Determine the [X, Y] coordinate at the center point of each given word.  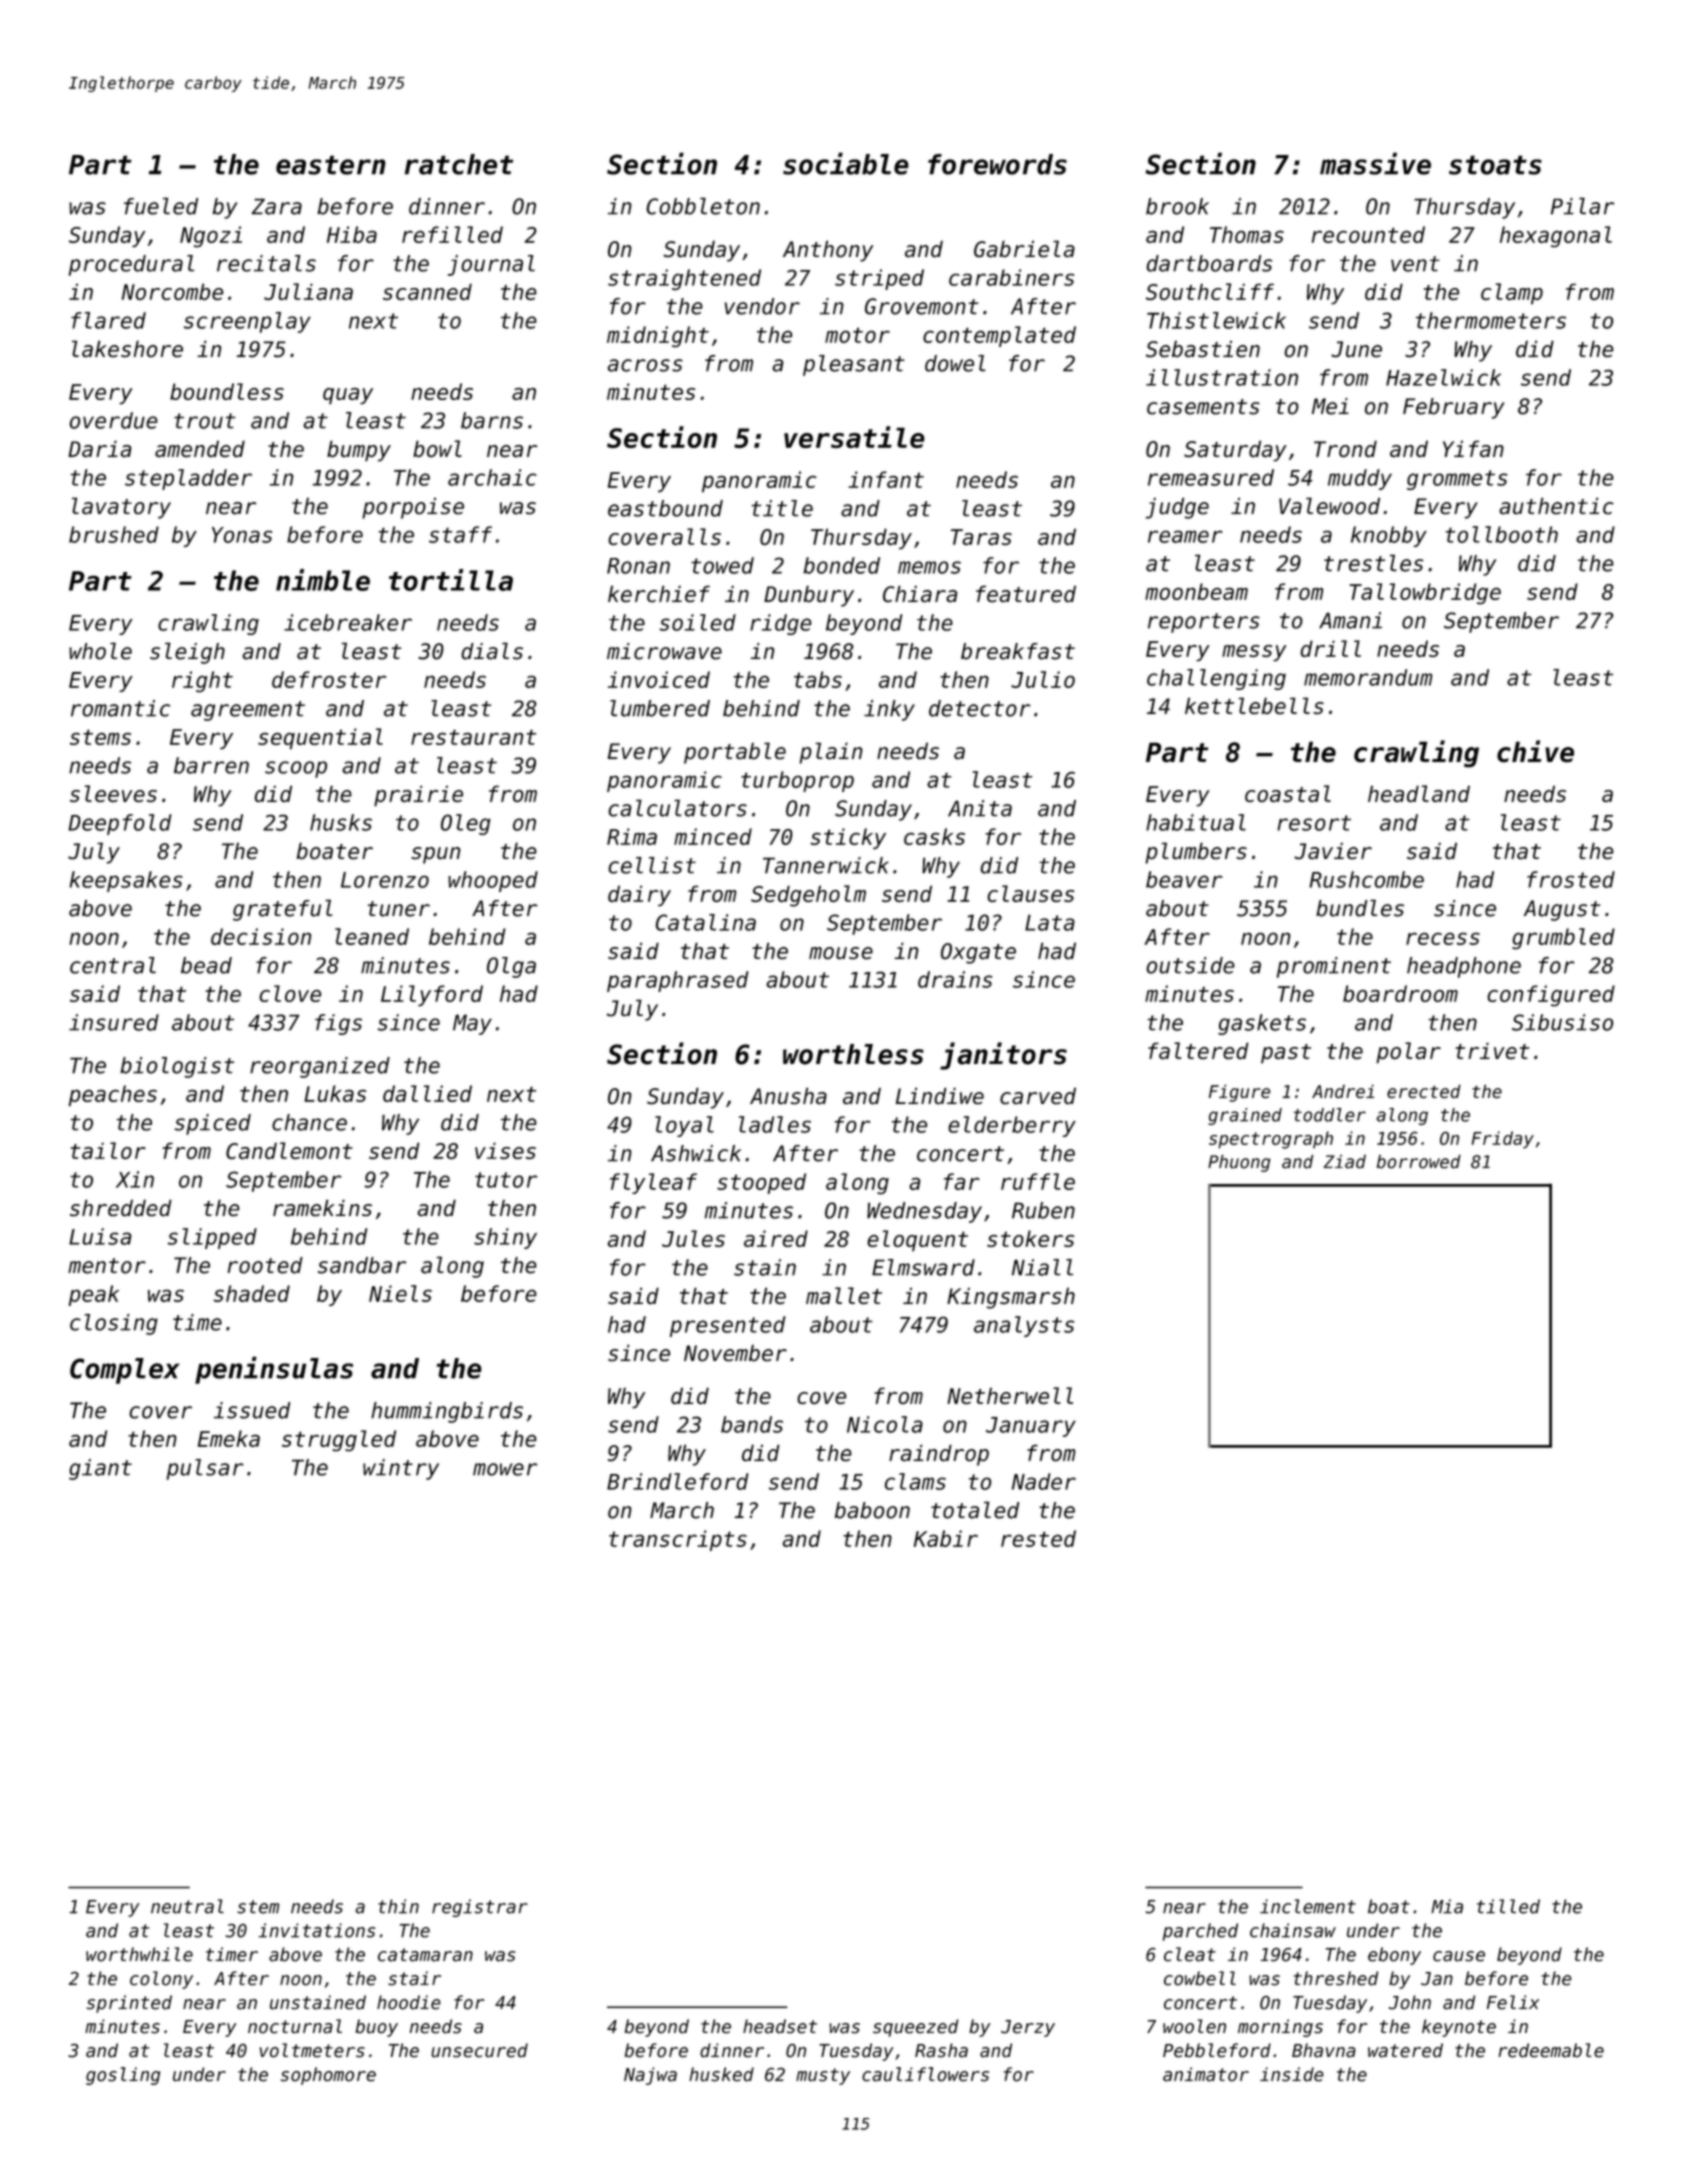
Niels [400, 1293]
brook [1177, 206]
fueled [161, 206]
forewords [997, 164]
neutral [187, 1906]
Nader [1044, 1481]
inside [1292, 2074]
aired [776, 1238]
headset [780, 2026]
